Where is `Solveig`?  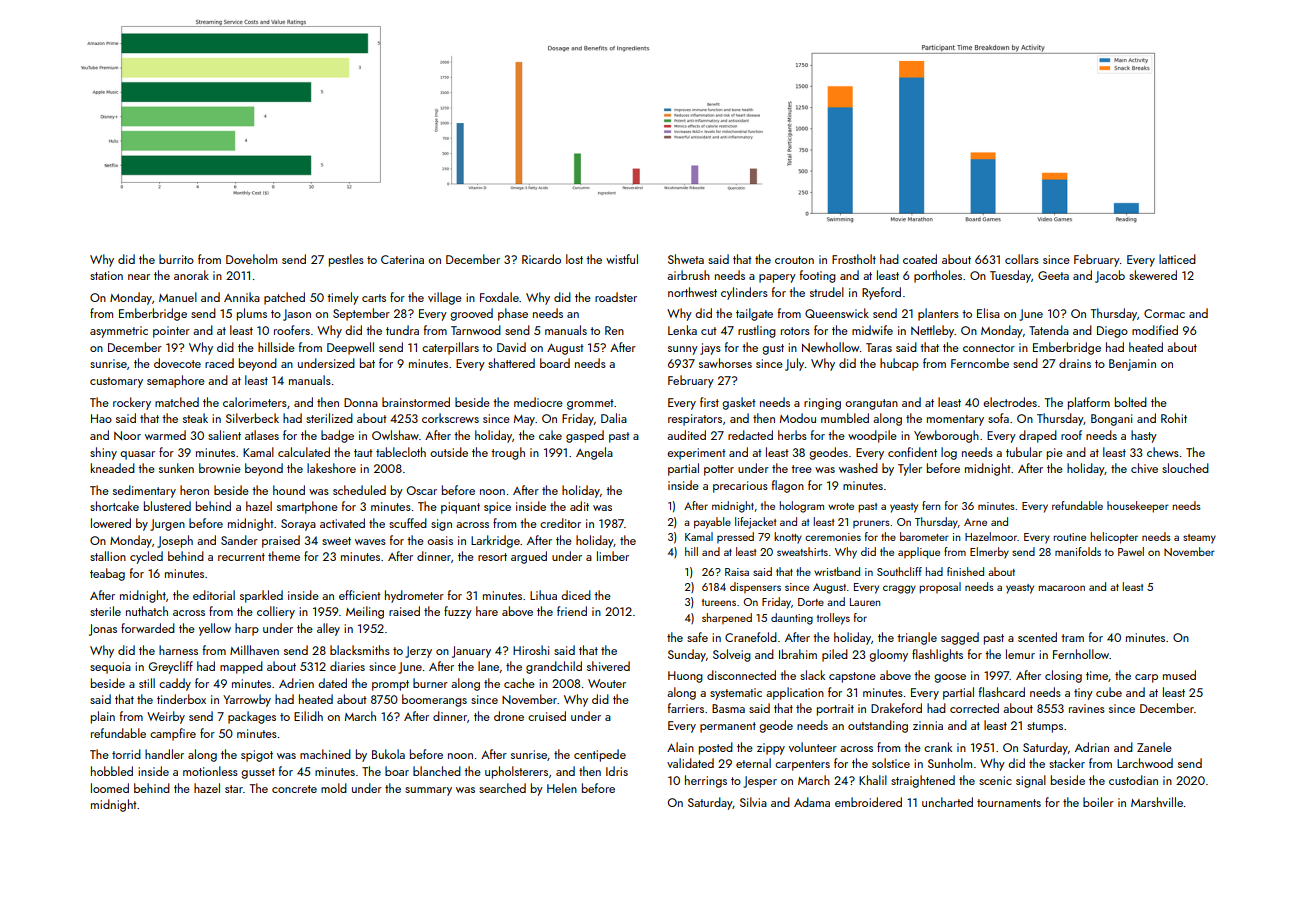 Solveig is located at coordinates (732, 655).
